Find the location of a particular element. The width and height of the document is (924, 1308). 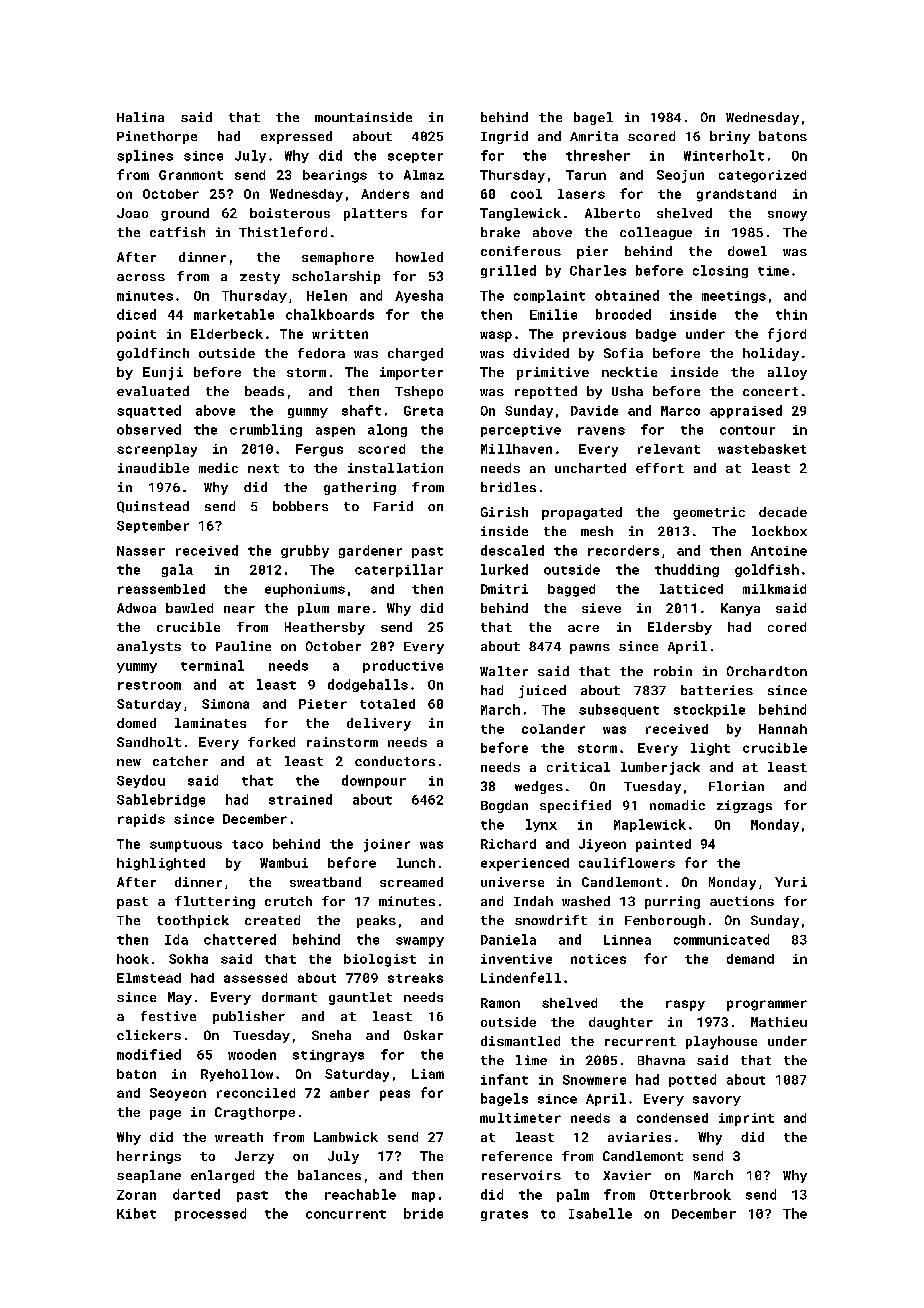

splines is located at coordinates (145, 156).
